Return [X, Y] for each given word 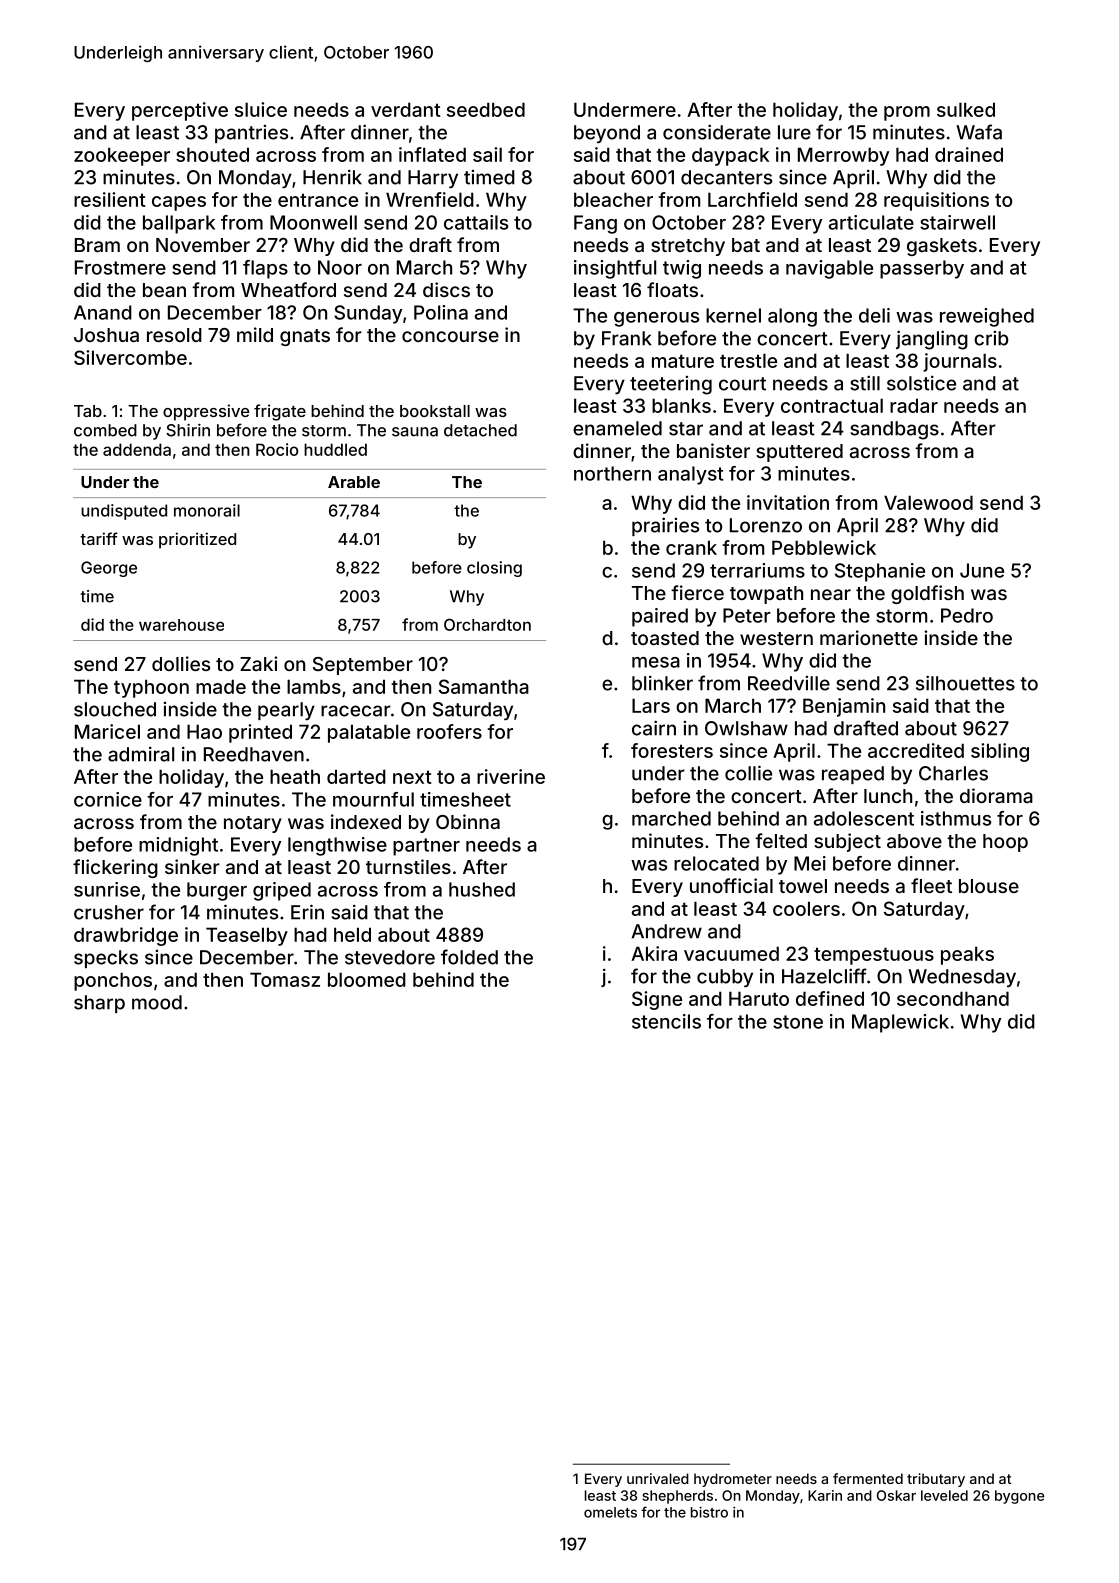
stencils [666, 1021]
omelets [610, 1512]
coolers [806, 908]
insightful [615, 269]
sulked [966, 109]
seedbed [486, 109]
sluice [261, 109]
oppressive [206, 412]
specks [106, 959]
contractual [832, 405]
